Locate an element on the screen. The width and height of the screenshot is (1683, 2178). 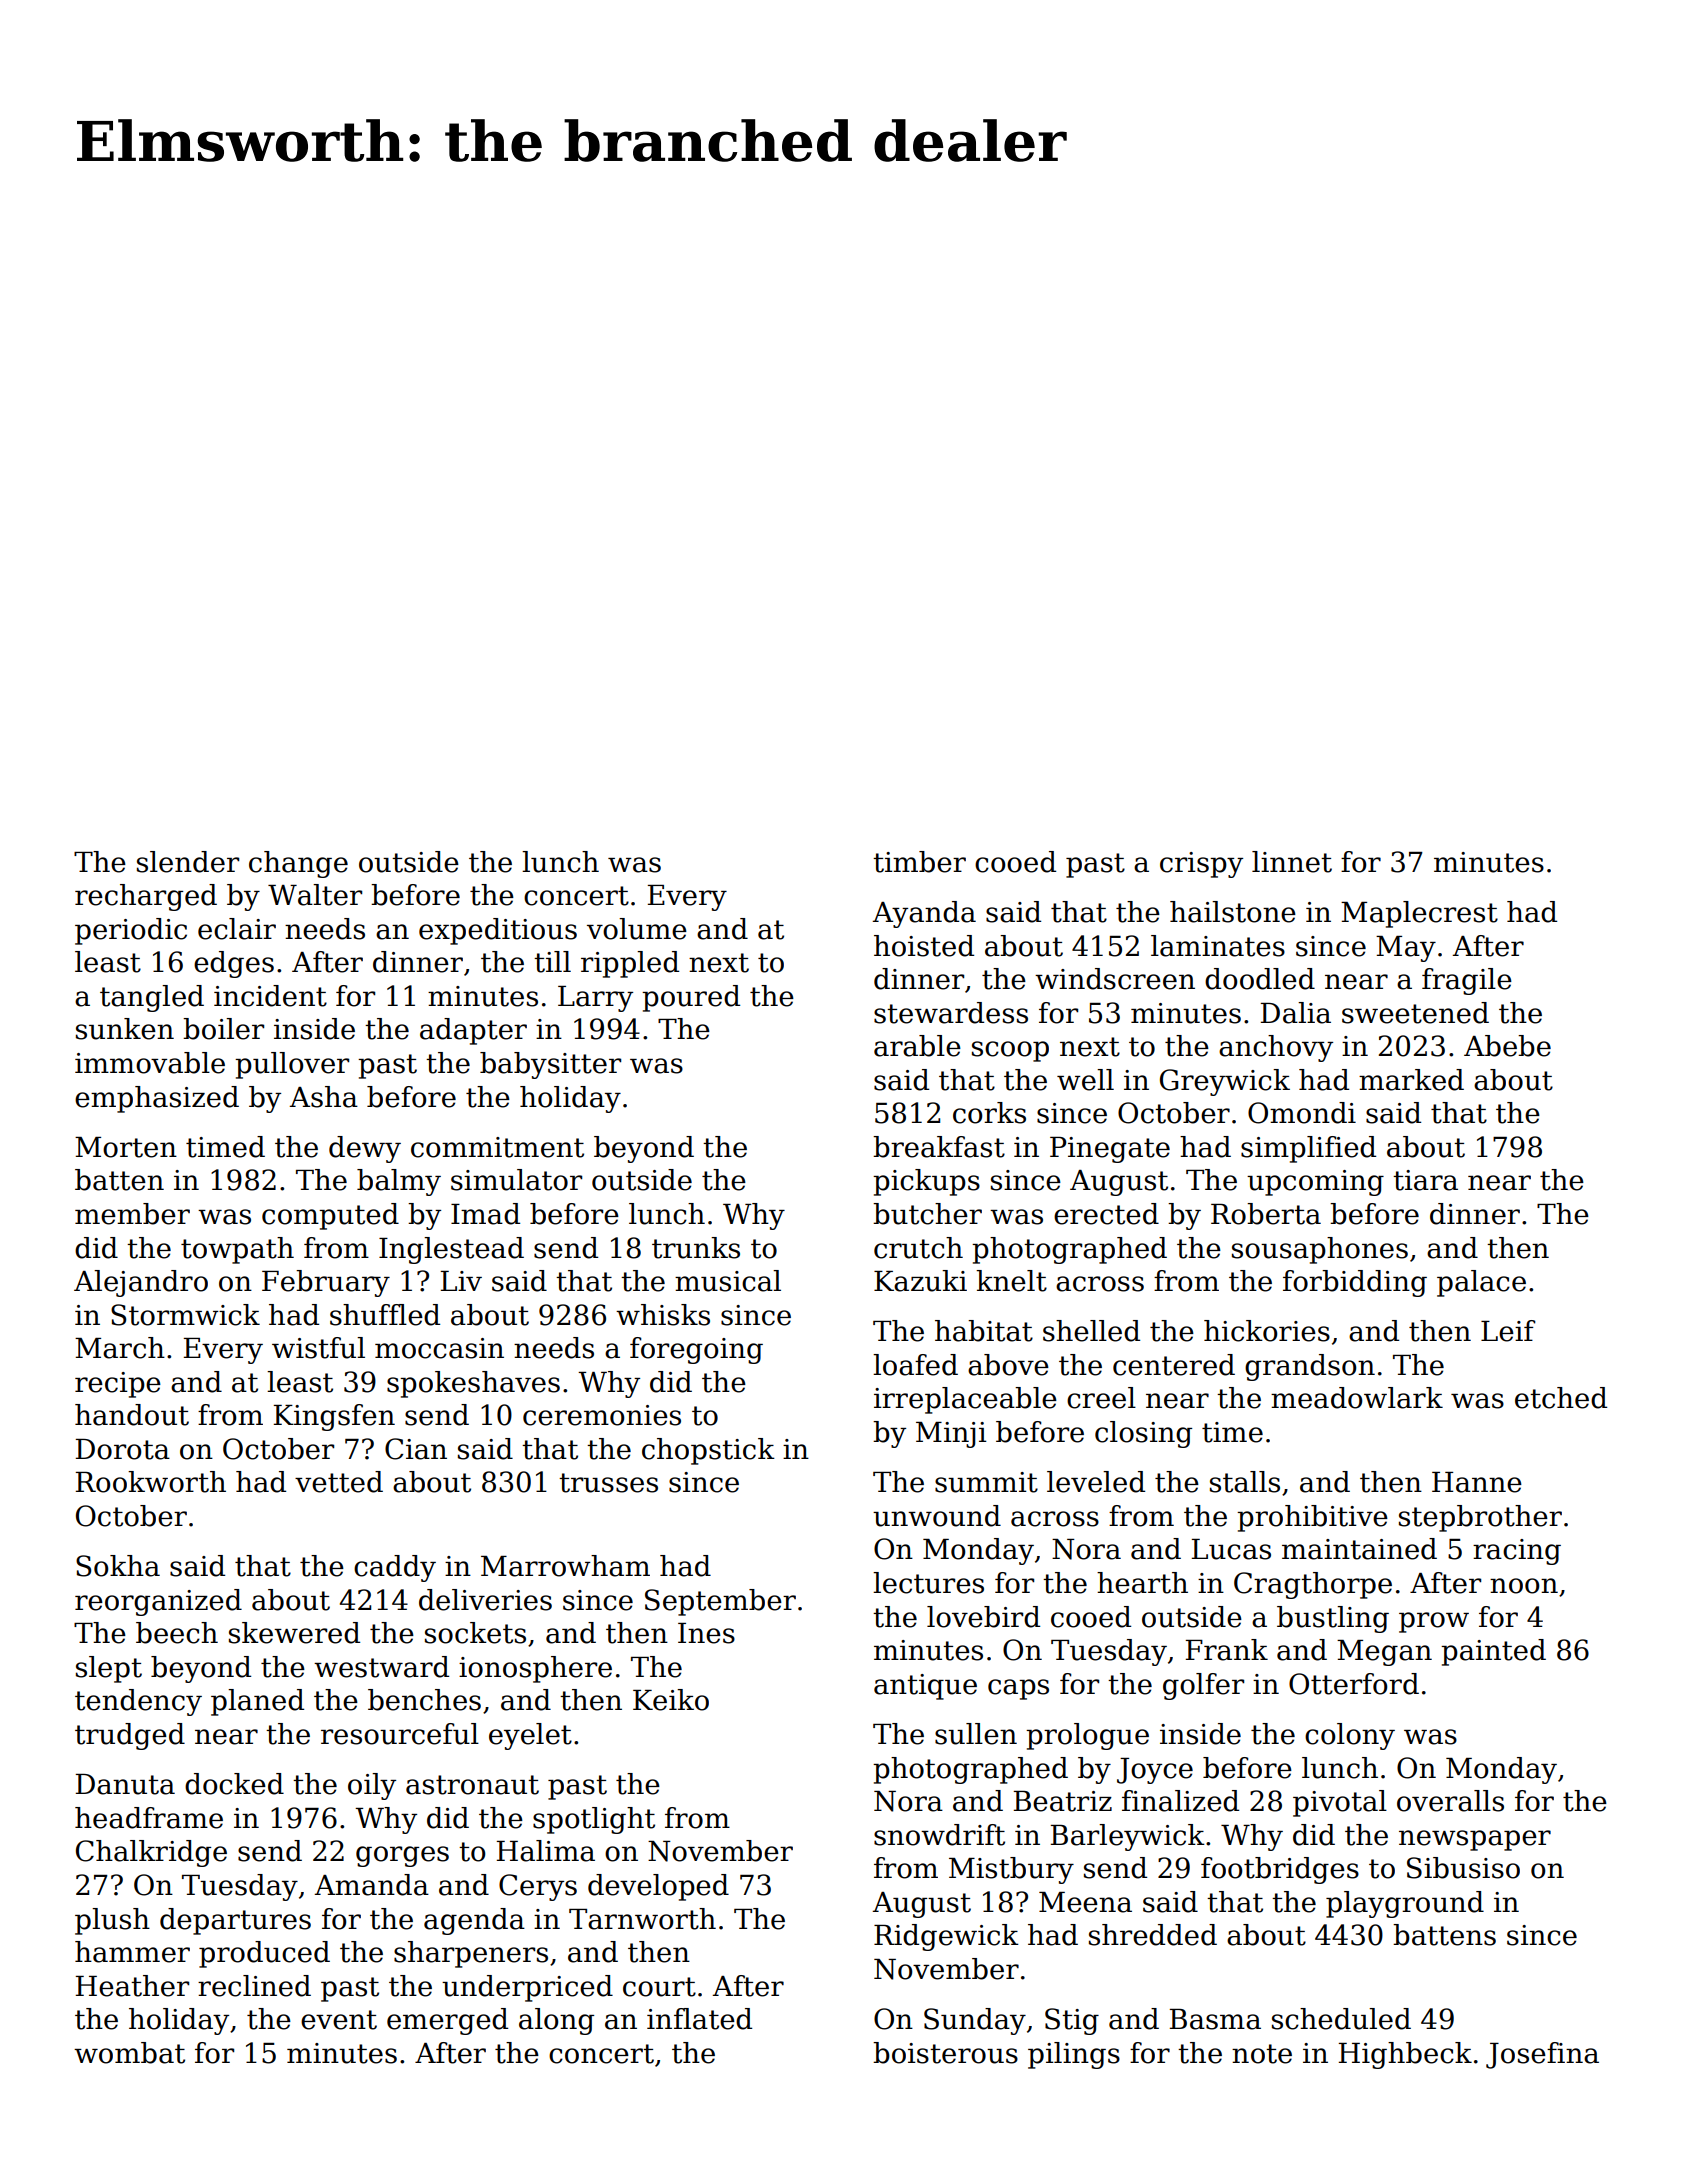
palace is located at coordinates (1481, 1283).
